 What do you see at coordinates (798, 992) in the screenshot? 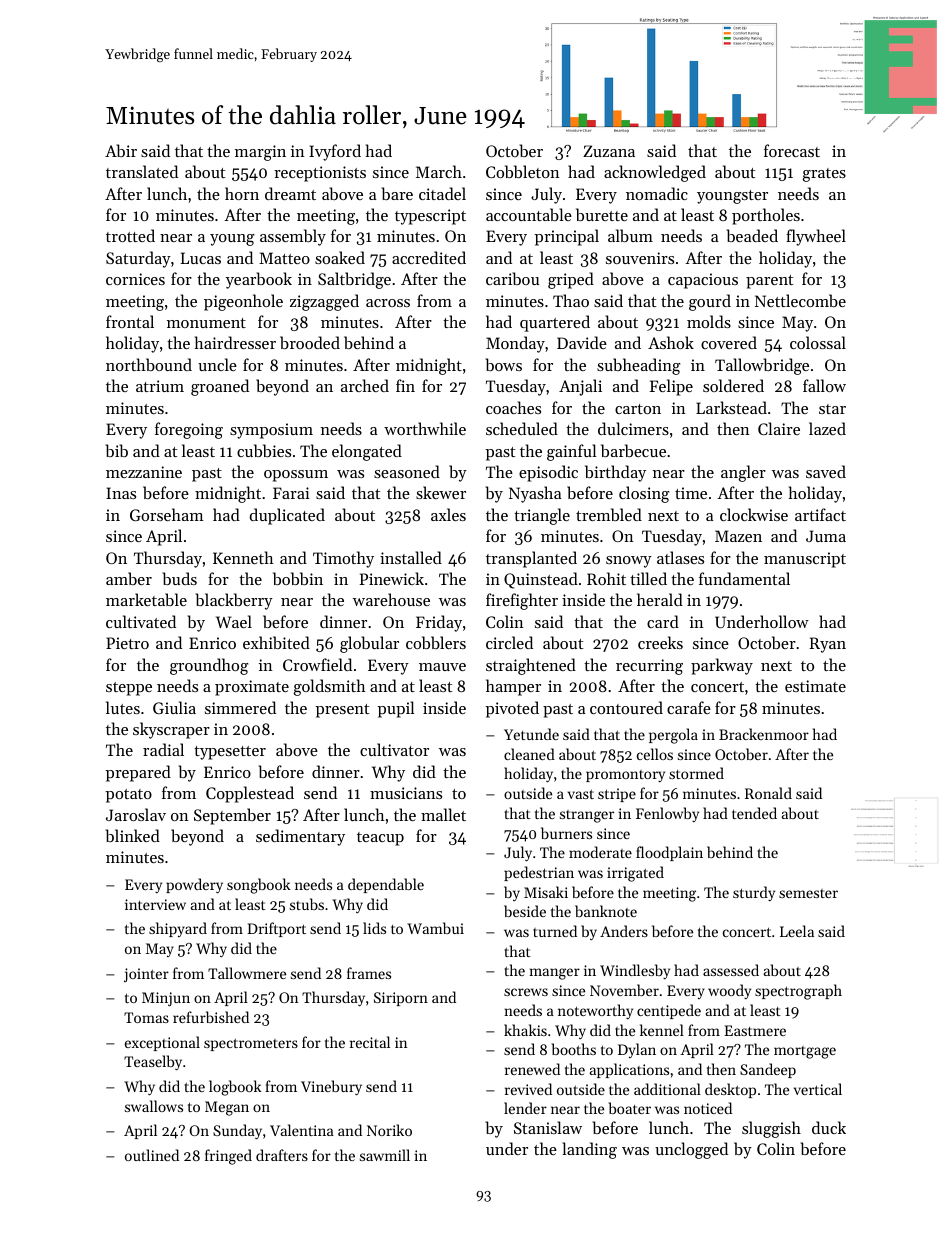
I see `spectrograph` at bounding box center [798, 992].
